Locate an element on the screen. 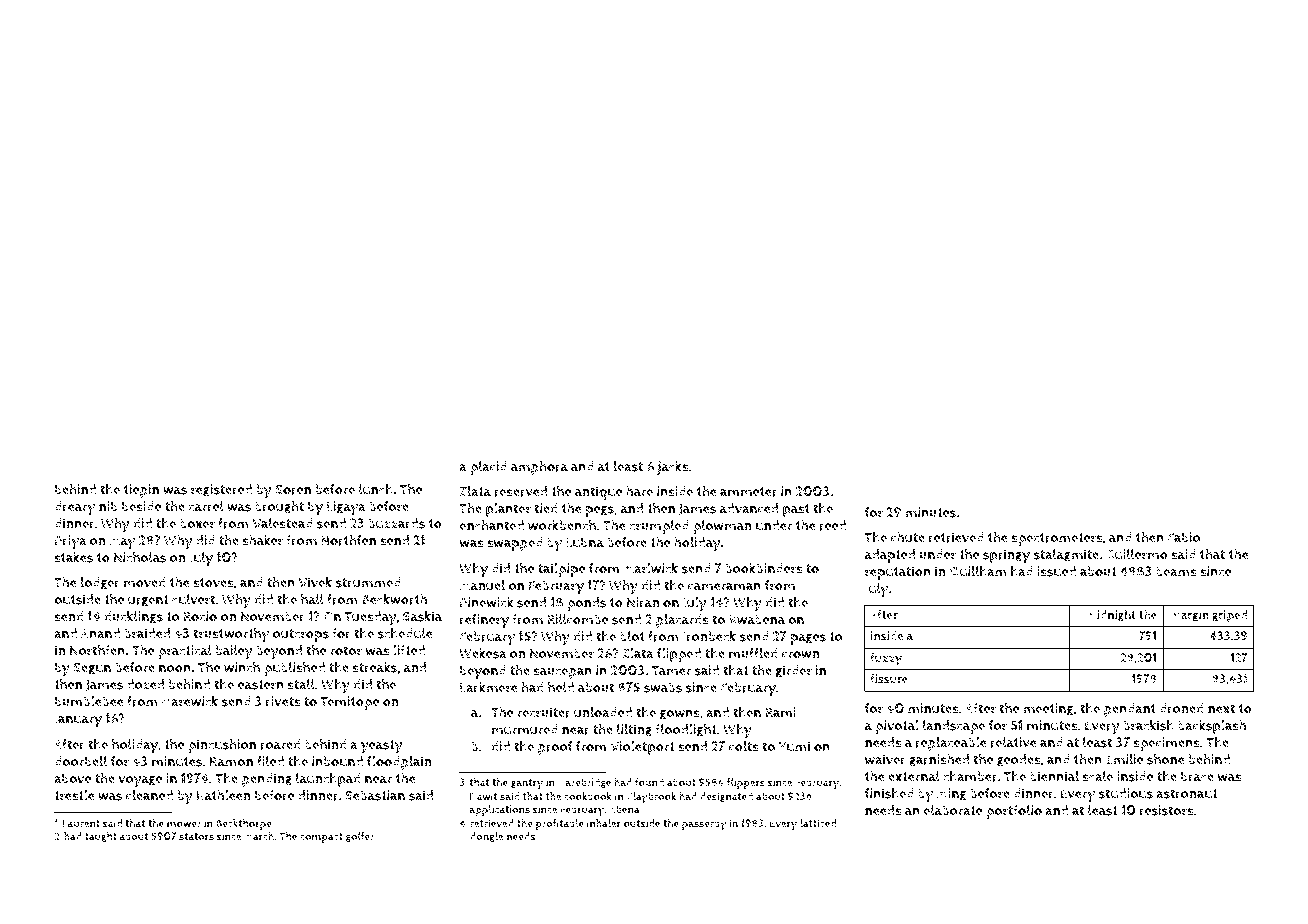 This screenshot has height=924, width=1308. brackish is located at coordinates (1148, 725).
